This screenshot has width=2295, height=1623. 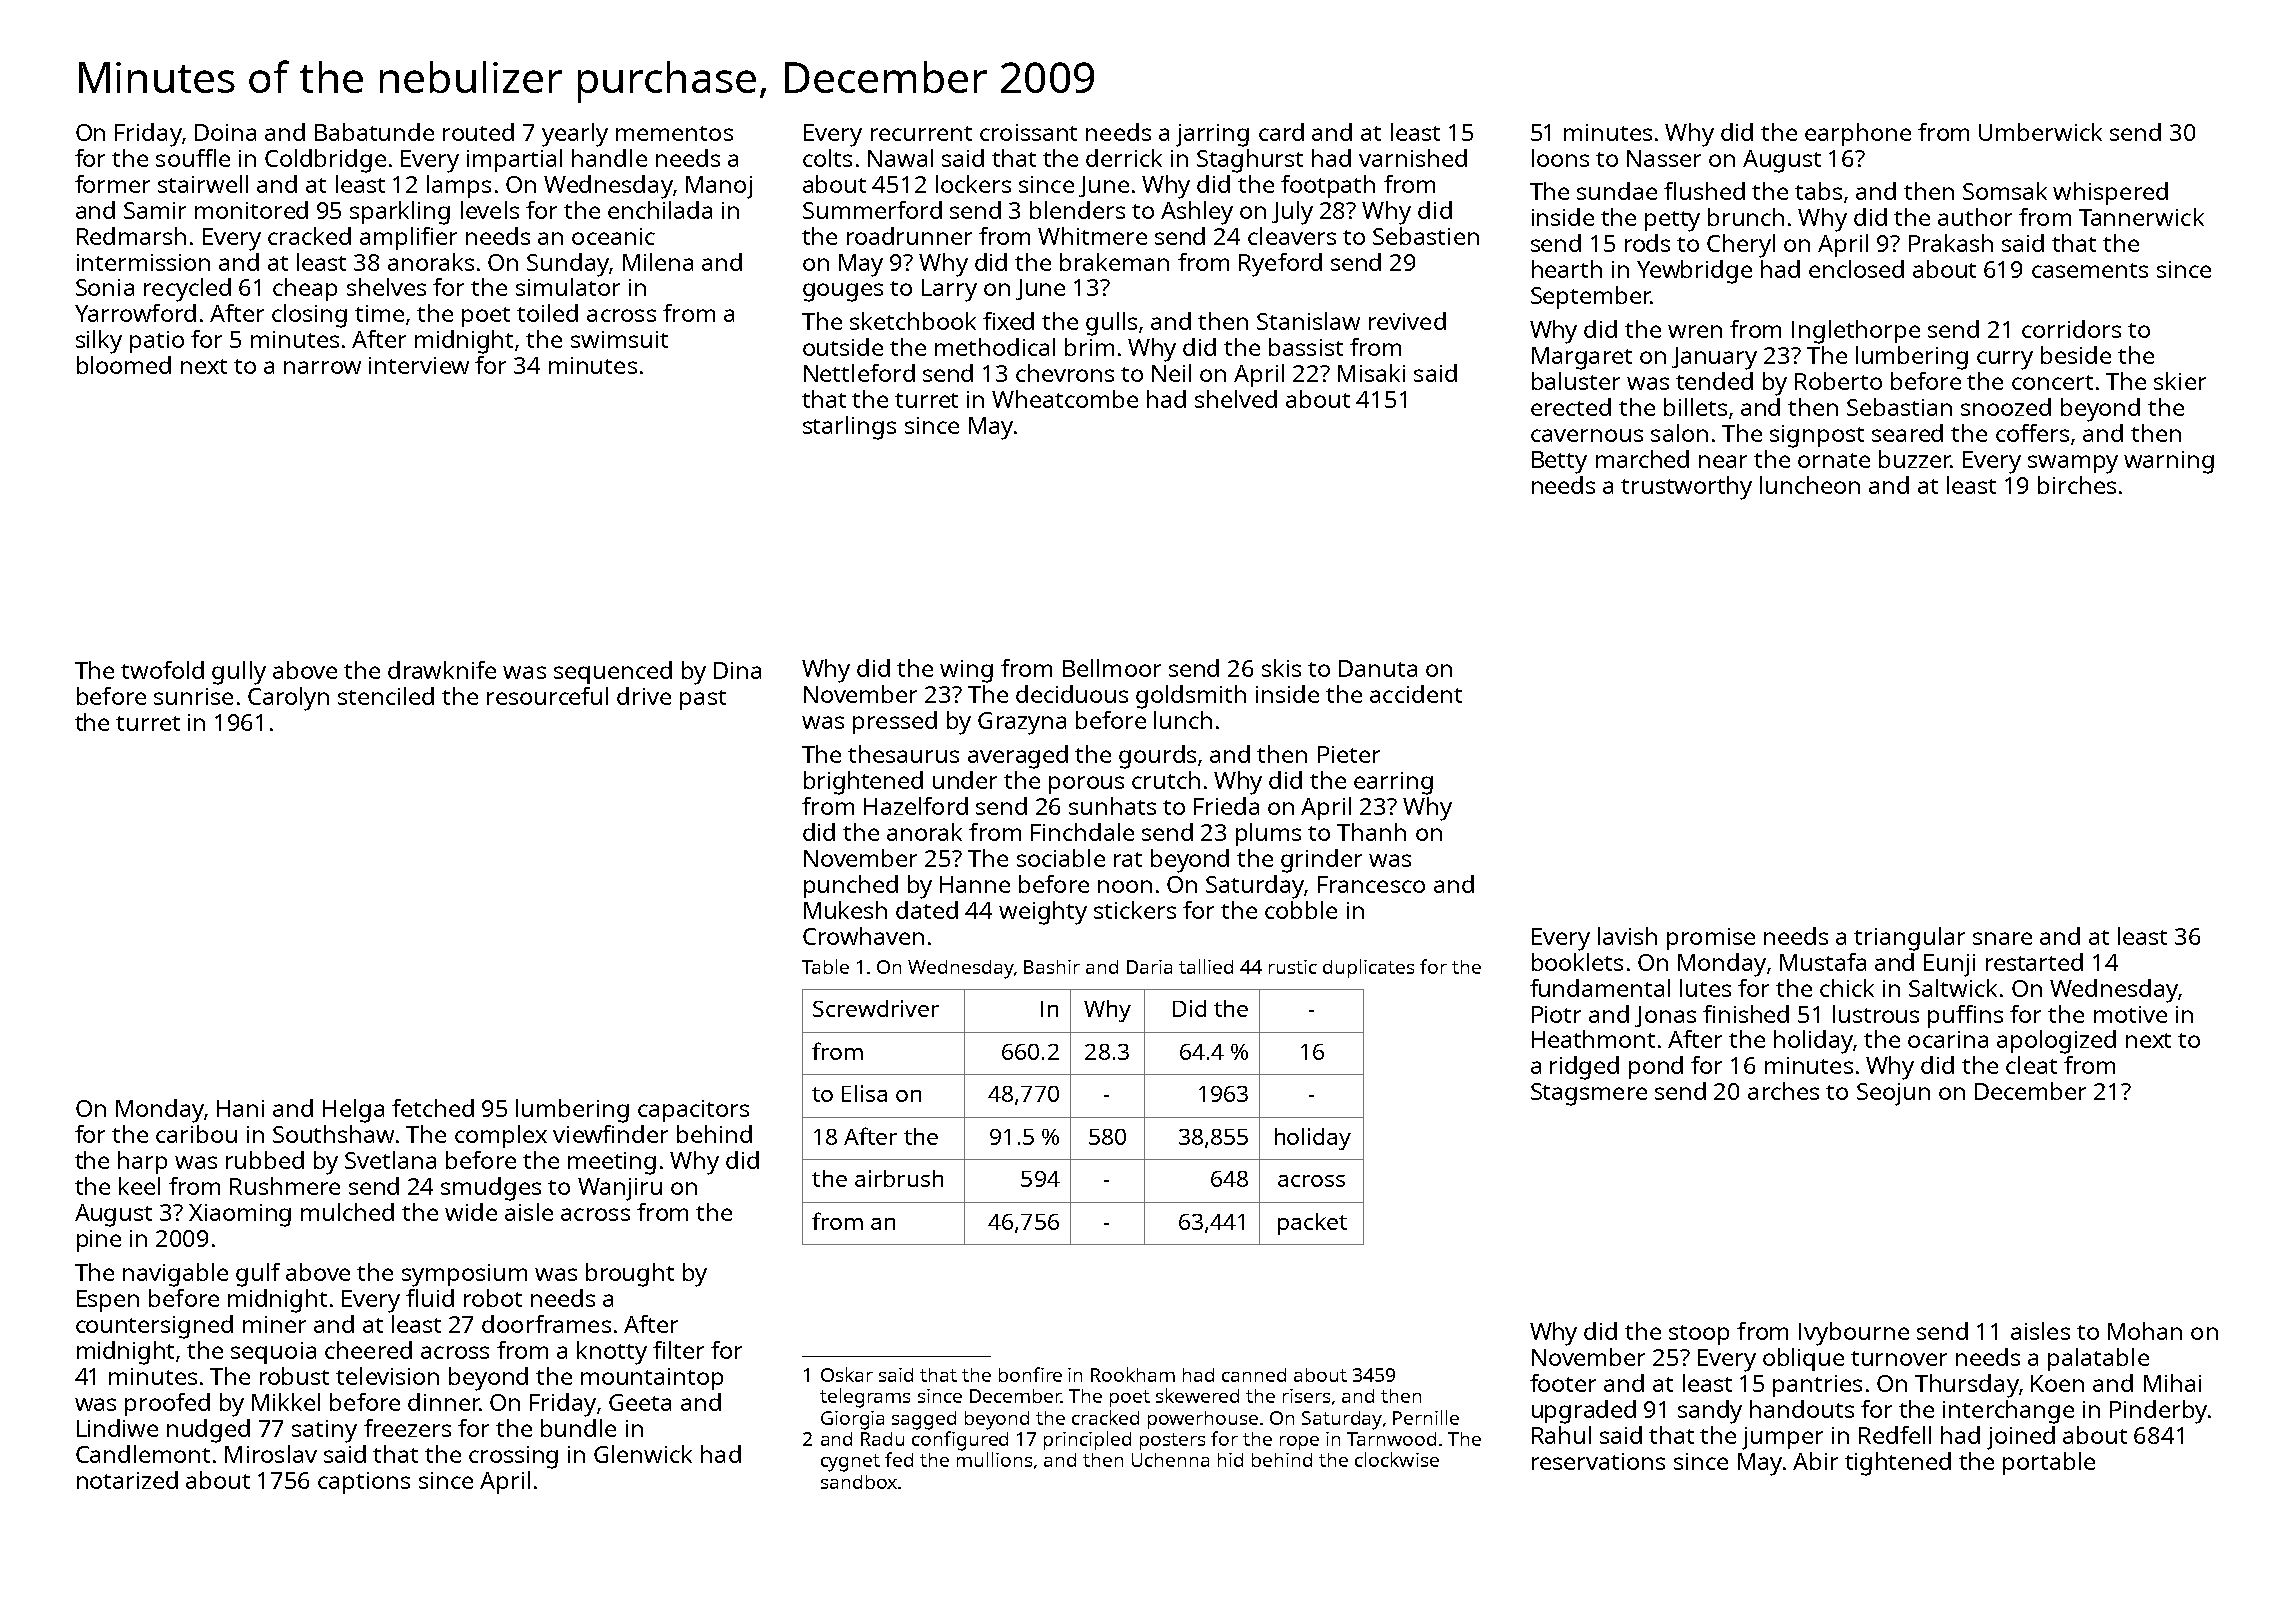 What do you see at coordinates (903, 754) in the screenshot?
I see `thesaurus` at bounding box center [903, 754].
